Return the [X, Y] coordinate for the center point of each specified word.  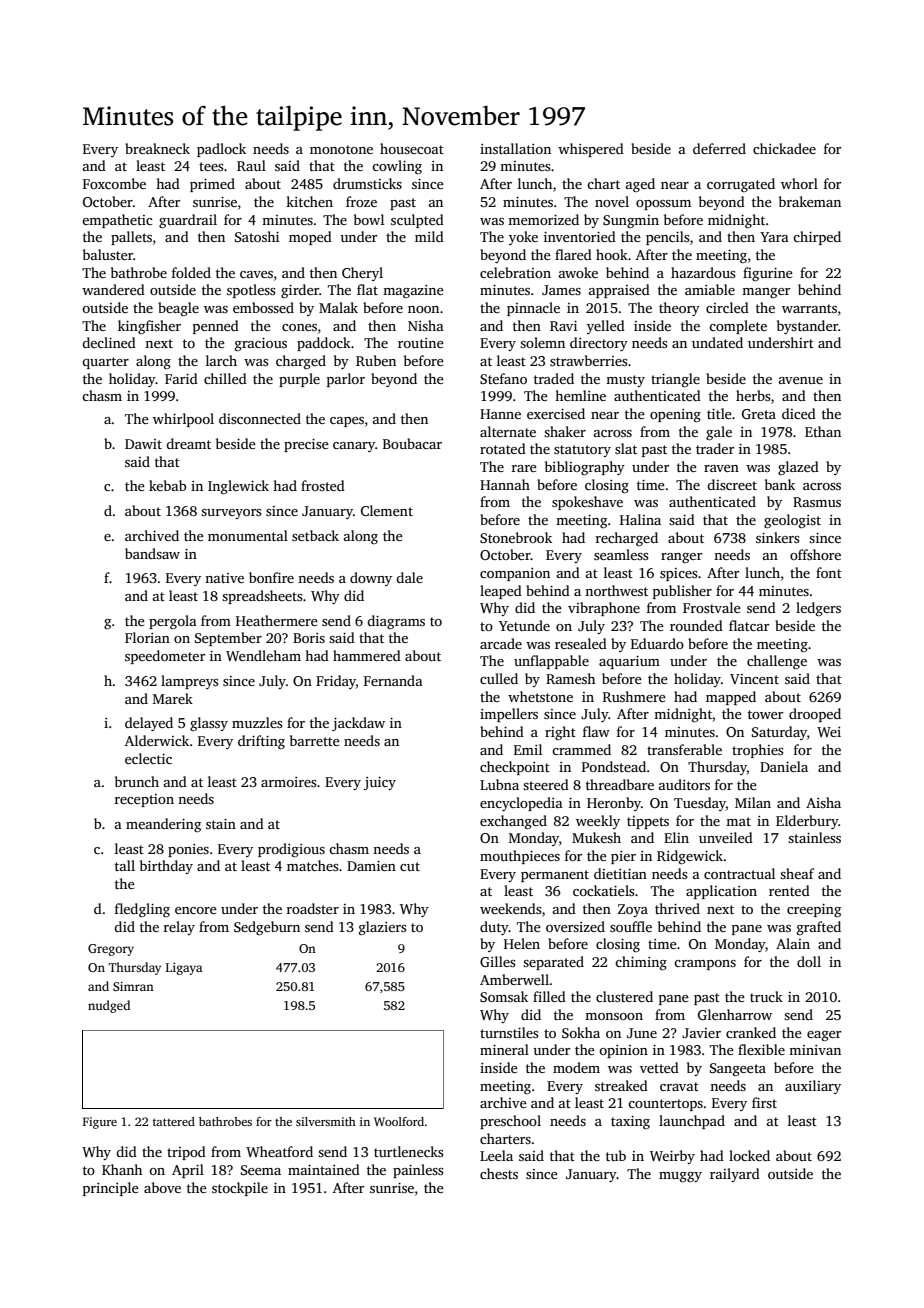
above [162, 1187]
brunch [137, 781]
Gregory [111, 950]
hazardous [703, 272]
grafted [819, 928]
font [829, 572]
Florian [147, 637]
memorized [543, 219]
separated [553, 963]
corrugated [741, 185]
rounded [696, 625]
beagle [178, 309]
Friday [336, 682]
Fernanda [393, 680]
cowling [397, 167]
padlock [221, 150]
